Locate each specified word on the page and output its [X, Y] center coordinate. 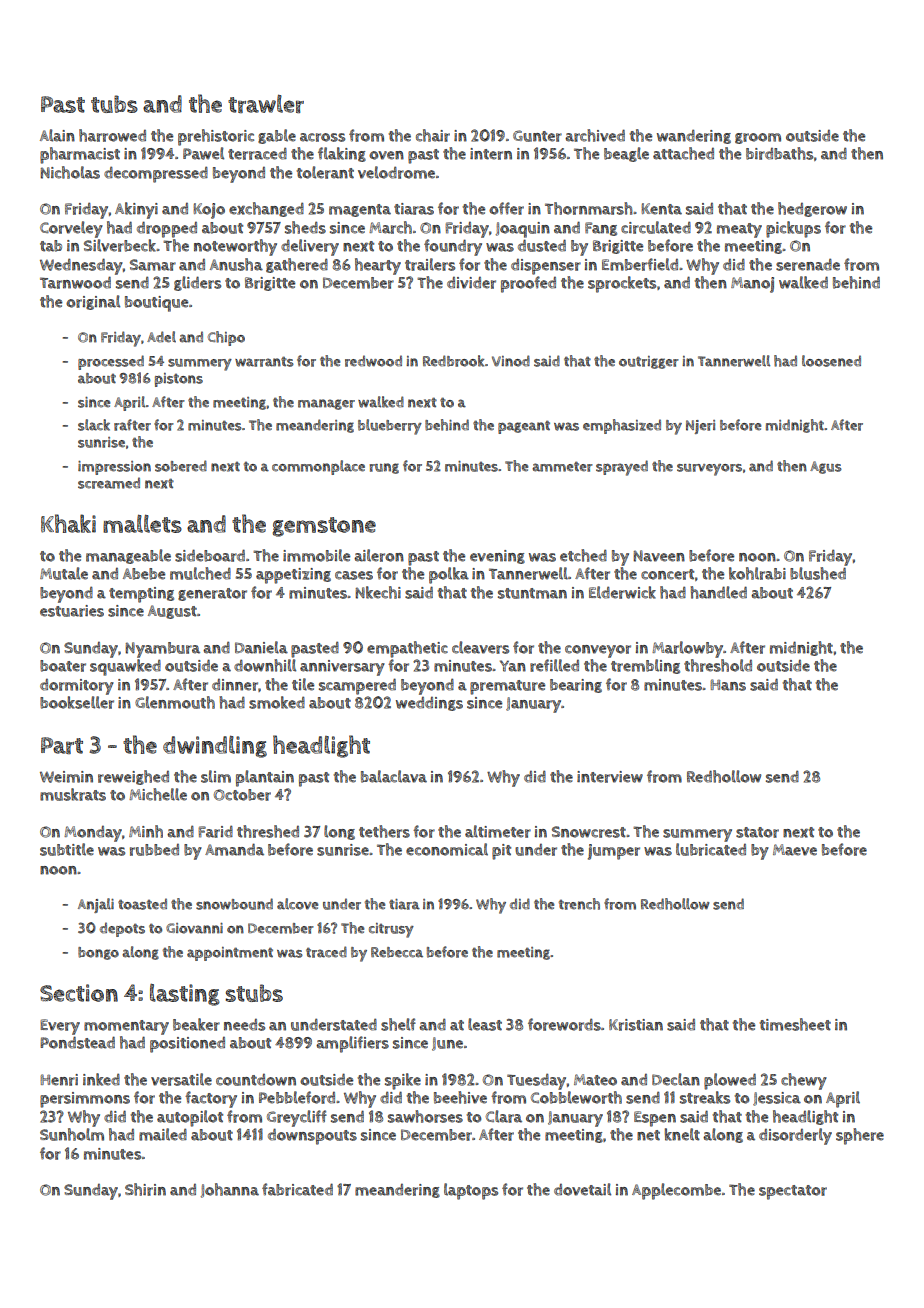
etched [583, 555]
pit [501, 852]
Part [62, 745]
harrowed [112, 135]
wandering [694, 137]
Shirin [145, 1189]
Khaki [68, 523]
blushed [818, 573]
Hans [728, 685]
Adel [161, 337]
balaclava [394, 776]
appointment [230, 954]
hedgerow [812, 209]
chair [433, 135]
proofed [528, 284]
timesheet [795, 1024]
